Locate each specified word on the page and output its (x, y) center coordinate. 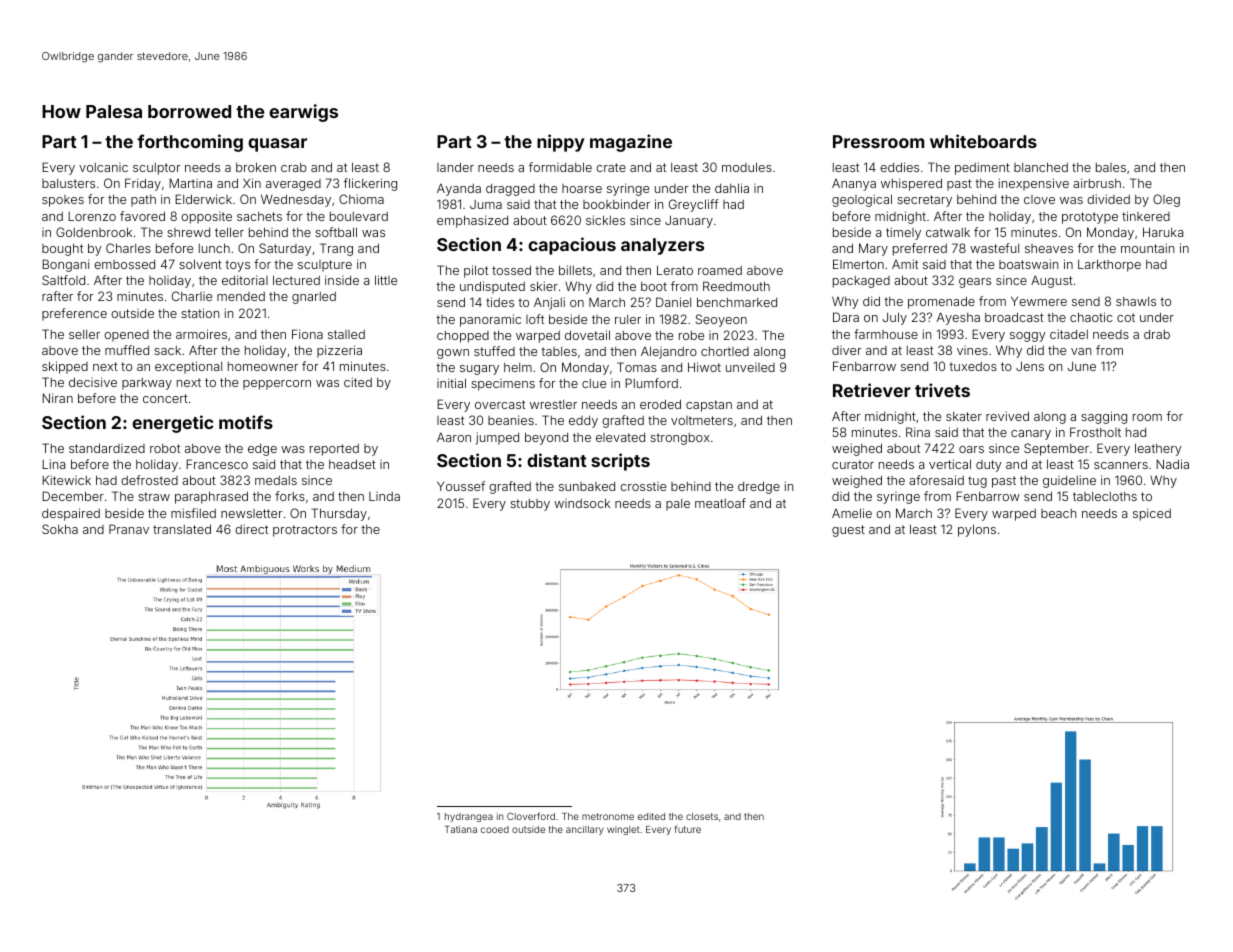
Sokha (60, 529)
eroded (660, 404)
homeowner (263, 366)
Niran (57, 398)
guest (848, 531)
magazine (631, 143)
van (1081, 351)
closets (702, 816)
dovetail (587, 335)
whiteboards (983, 141)
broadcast (1014, 317)
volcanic (103, 167)
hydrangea (469, 817)
